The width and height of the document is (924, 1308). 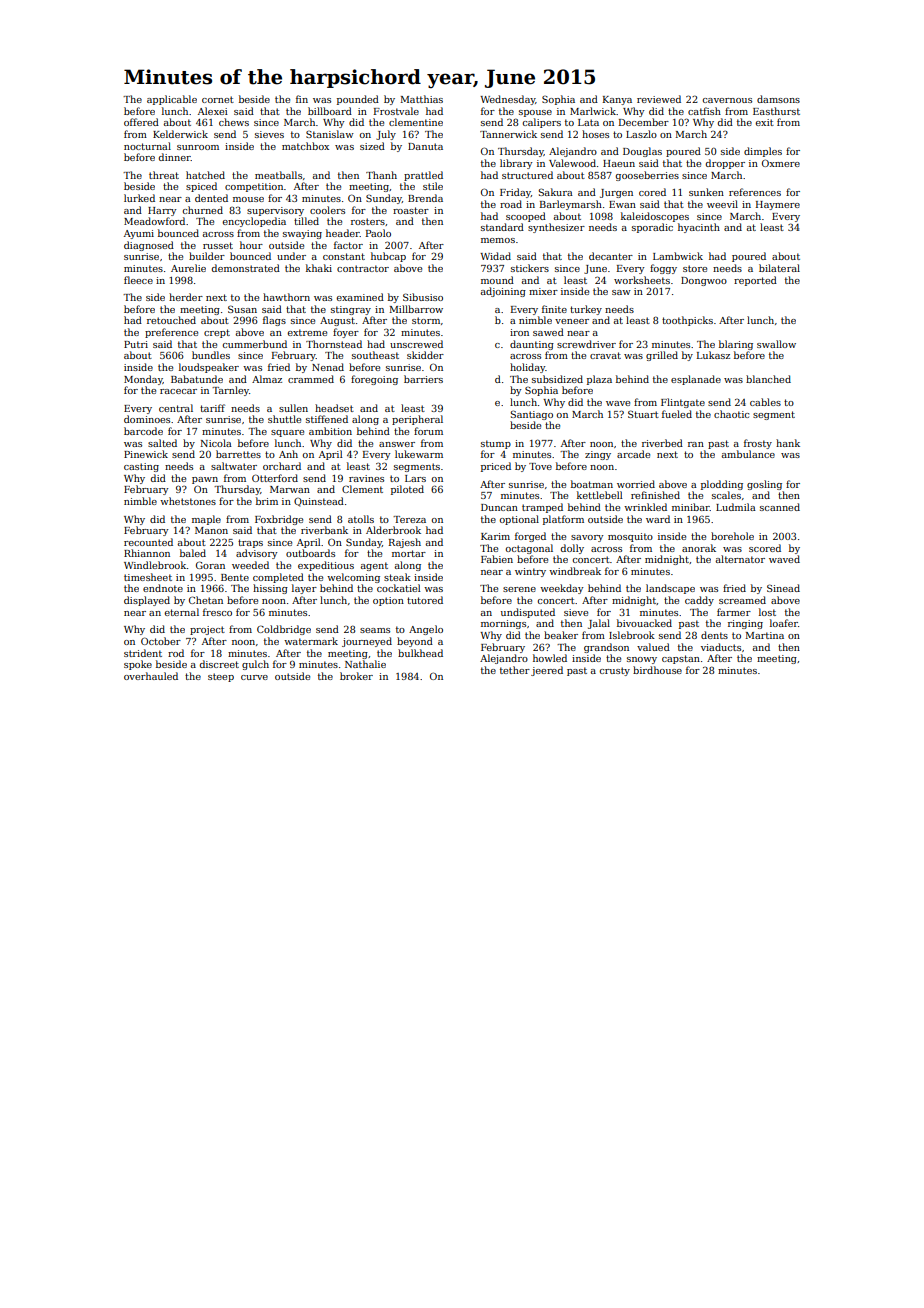 What do you see at coordinates (499, 507) in the document?
I see `Duncan` at bounding box center [499, 507].
